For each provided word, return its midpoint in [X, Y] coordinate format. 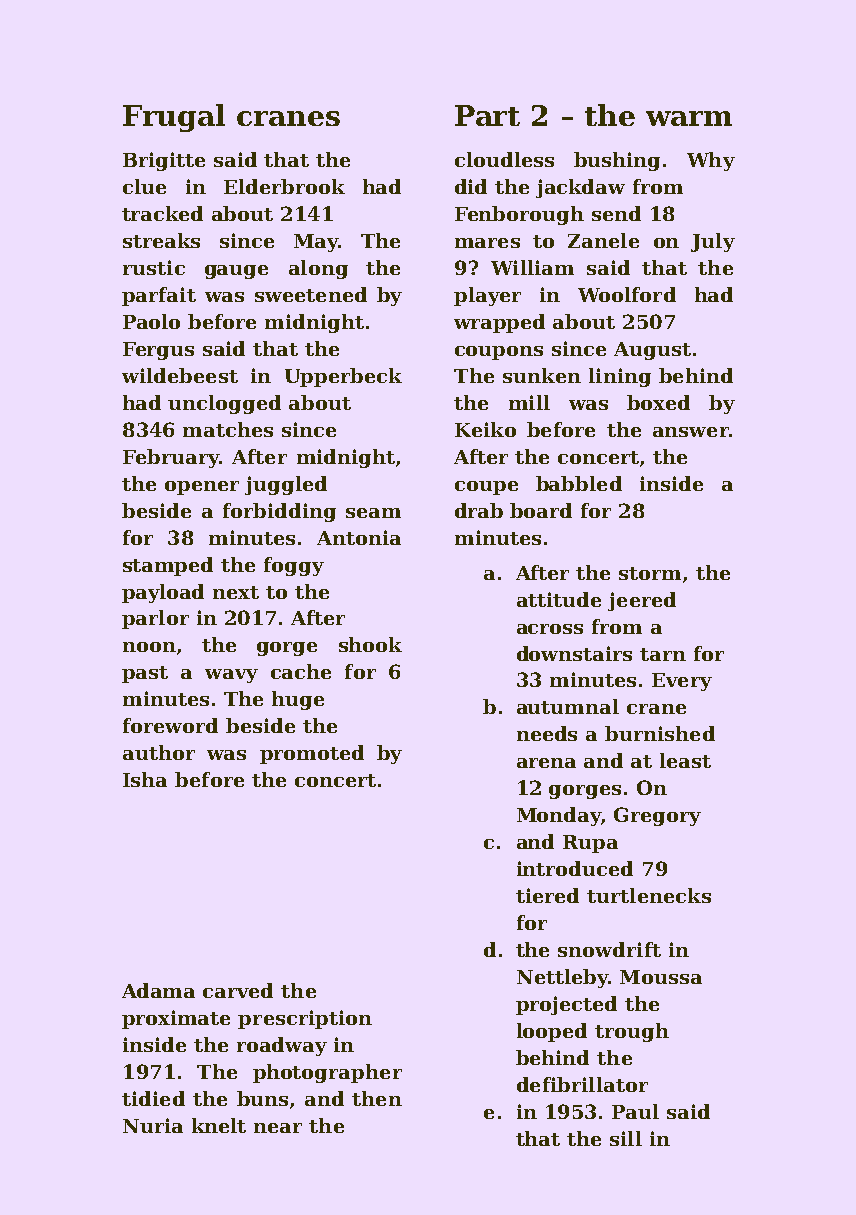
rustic [154, 267]
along [318, 269]
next [236, 592]
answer [691, 432]
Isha [145, 779]
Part [487, 115]
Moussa [661, 977]
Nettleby [562, 978]
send [616, 213]
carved [238, 990]
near [278, 1128]
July [713, 242]
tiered [547, 895]
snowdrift [609, 949]
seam [373, 513]
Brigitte [164, 161]
